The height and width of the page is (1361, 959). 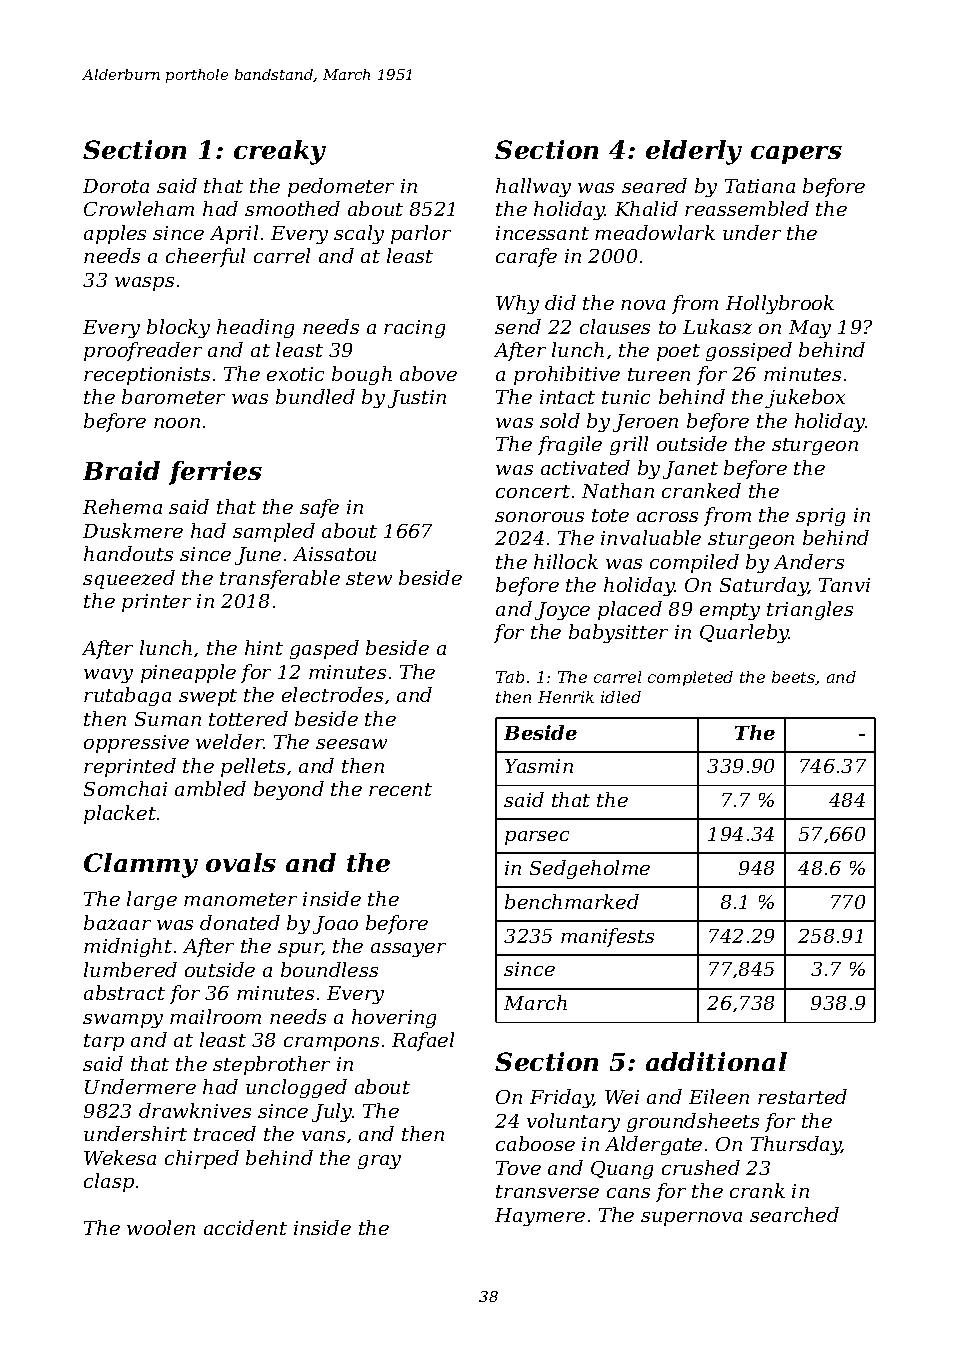 I want to click on proofreader, so click(x=143, y=351).
